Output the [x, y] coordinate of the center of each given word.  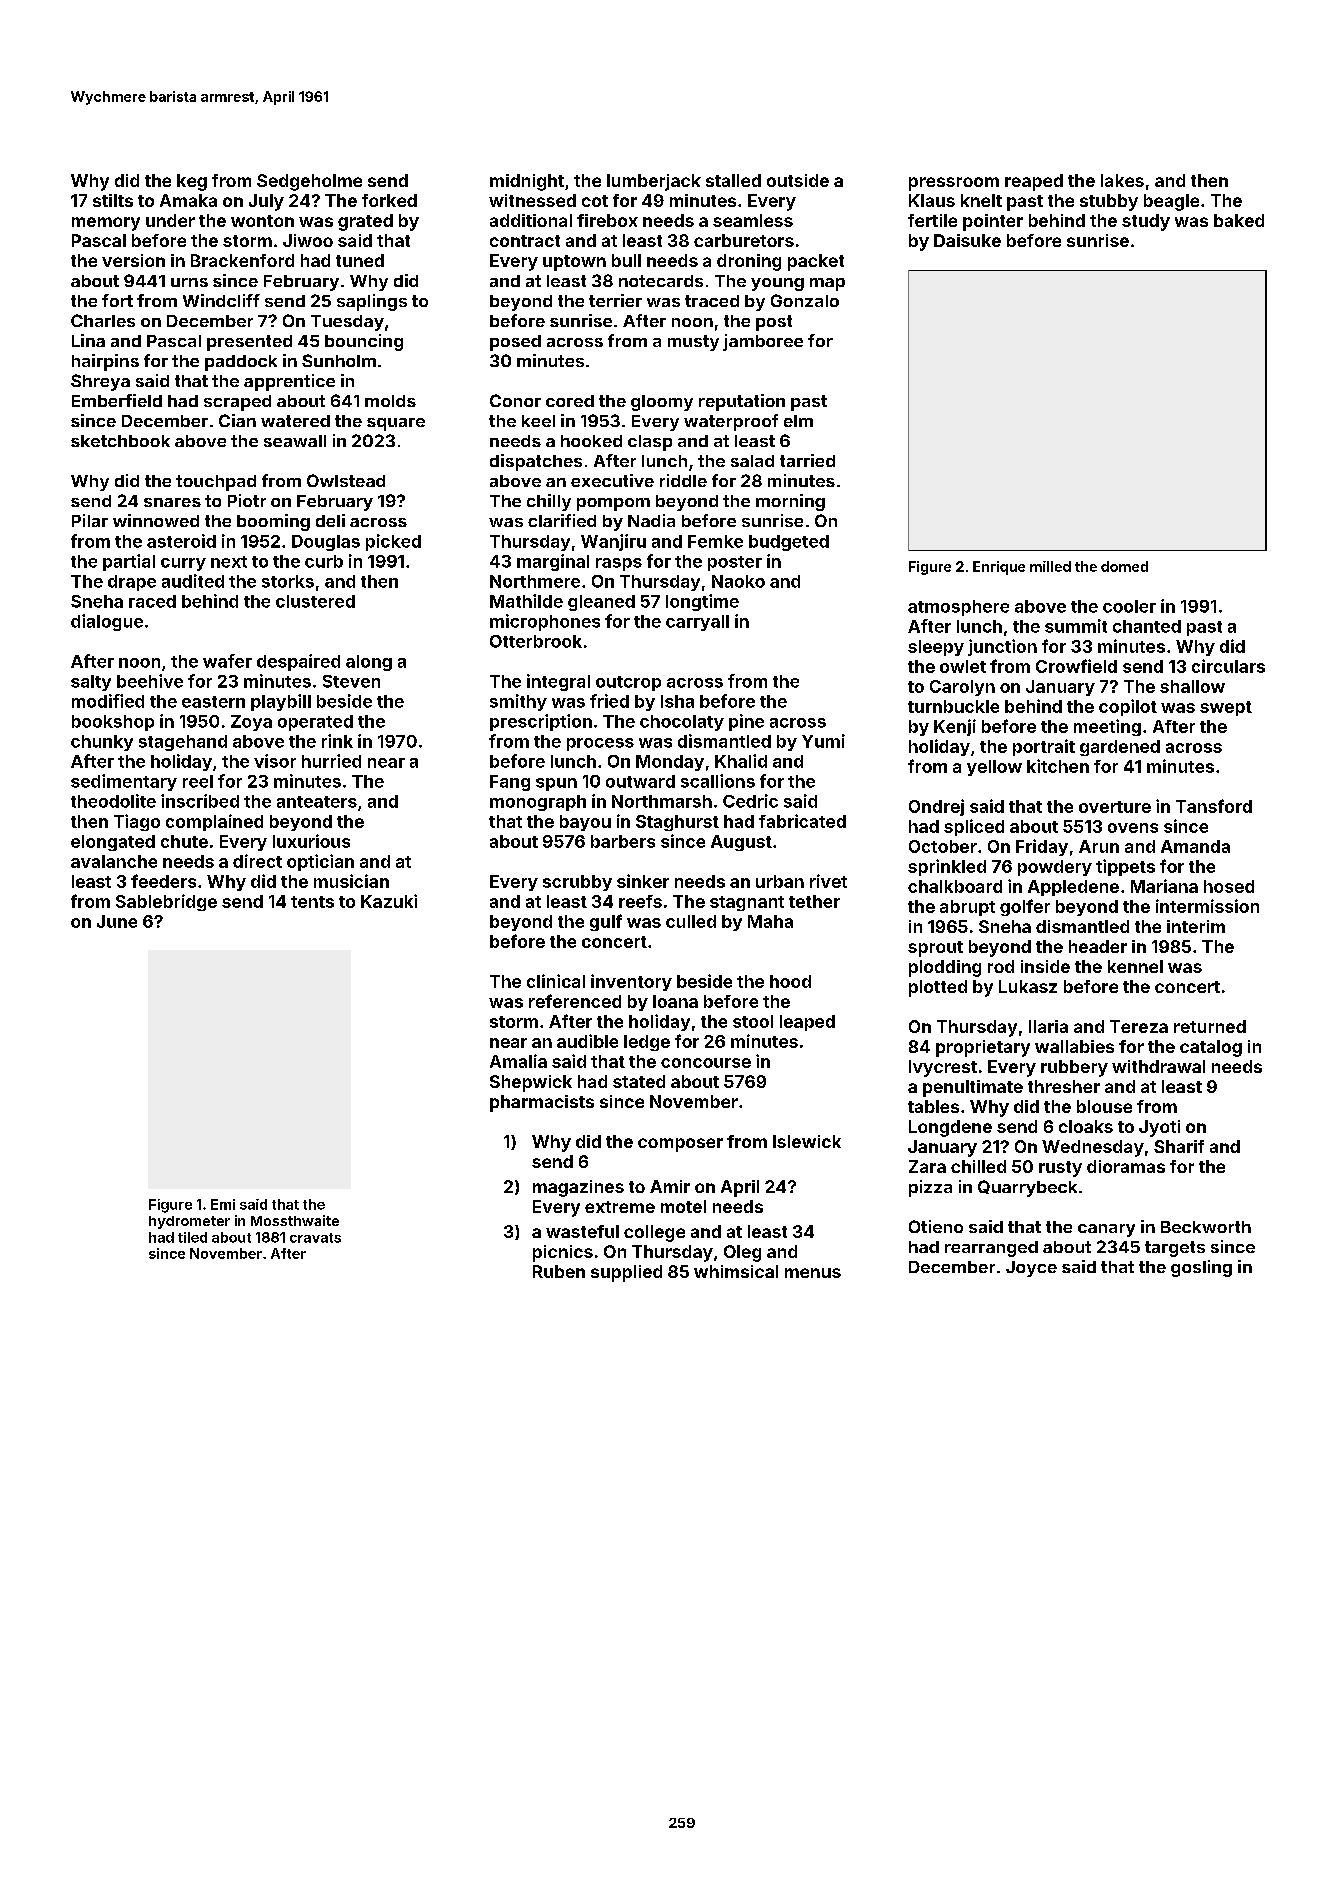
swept [1226, 708]
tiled [192, 1237]
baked [1239, 220]
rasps [619, 564]
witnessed [532, 200]
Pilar [90, 520]
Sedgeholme [309, 182]
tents [312, 902]
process [600, 744]
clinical [556, 981]
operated [315, 723]
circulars [1228, 666]
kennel [1135, 966]
